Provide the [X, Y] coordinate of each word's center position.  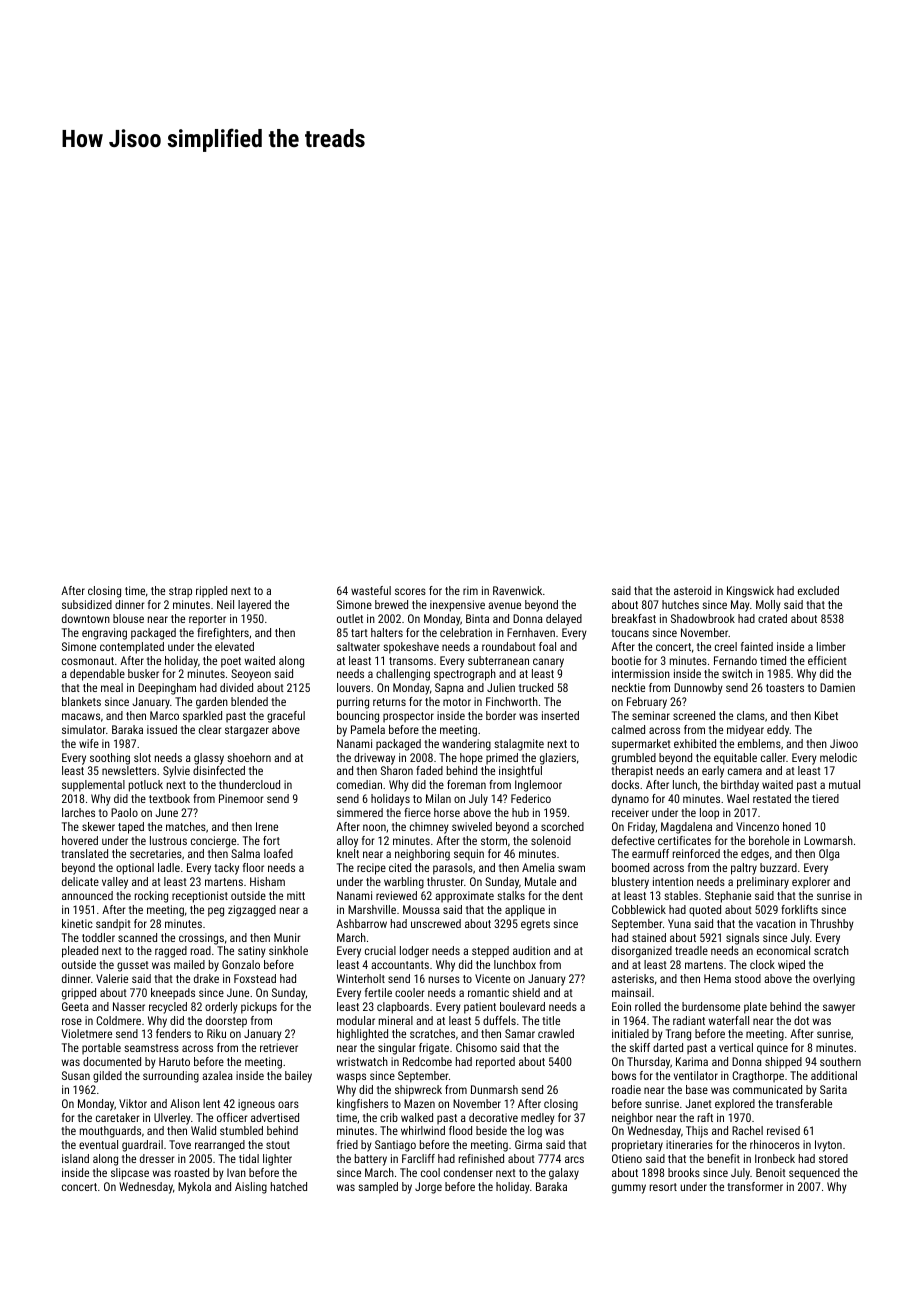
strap [180, 592]
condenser [468, 1172]
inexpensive [457, 606]
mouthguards [110, 1132]
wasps [351, 1078]
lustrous [168, 840]
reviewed [396, 895]
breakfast [634, 618]
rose [72, 1021]
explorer [811, 883]
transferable [804, 1103]
